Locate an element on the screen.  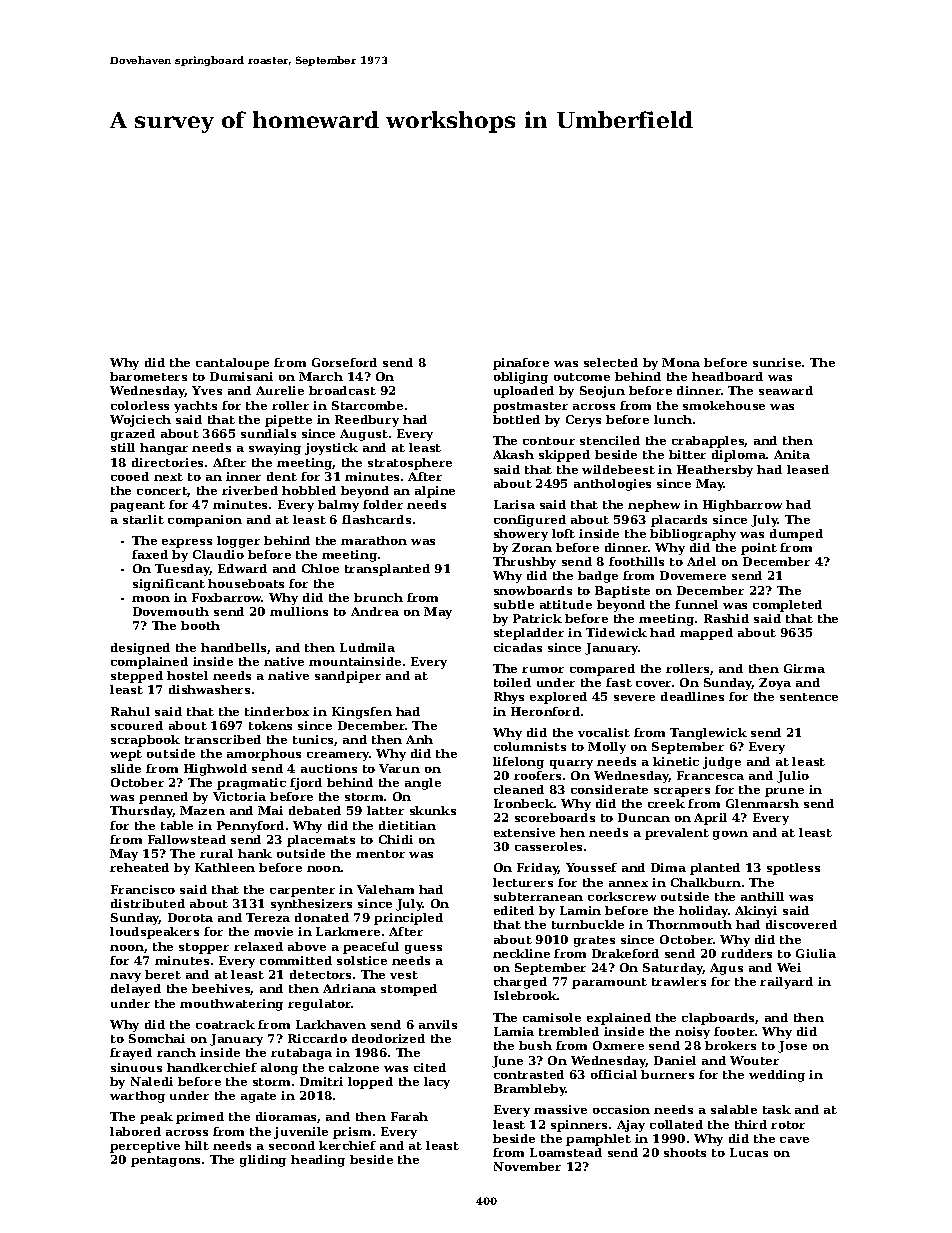
perceptive is located at coordinates (145, 1147).
